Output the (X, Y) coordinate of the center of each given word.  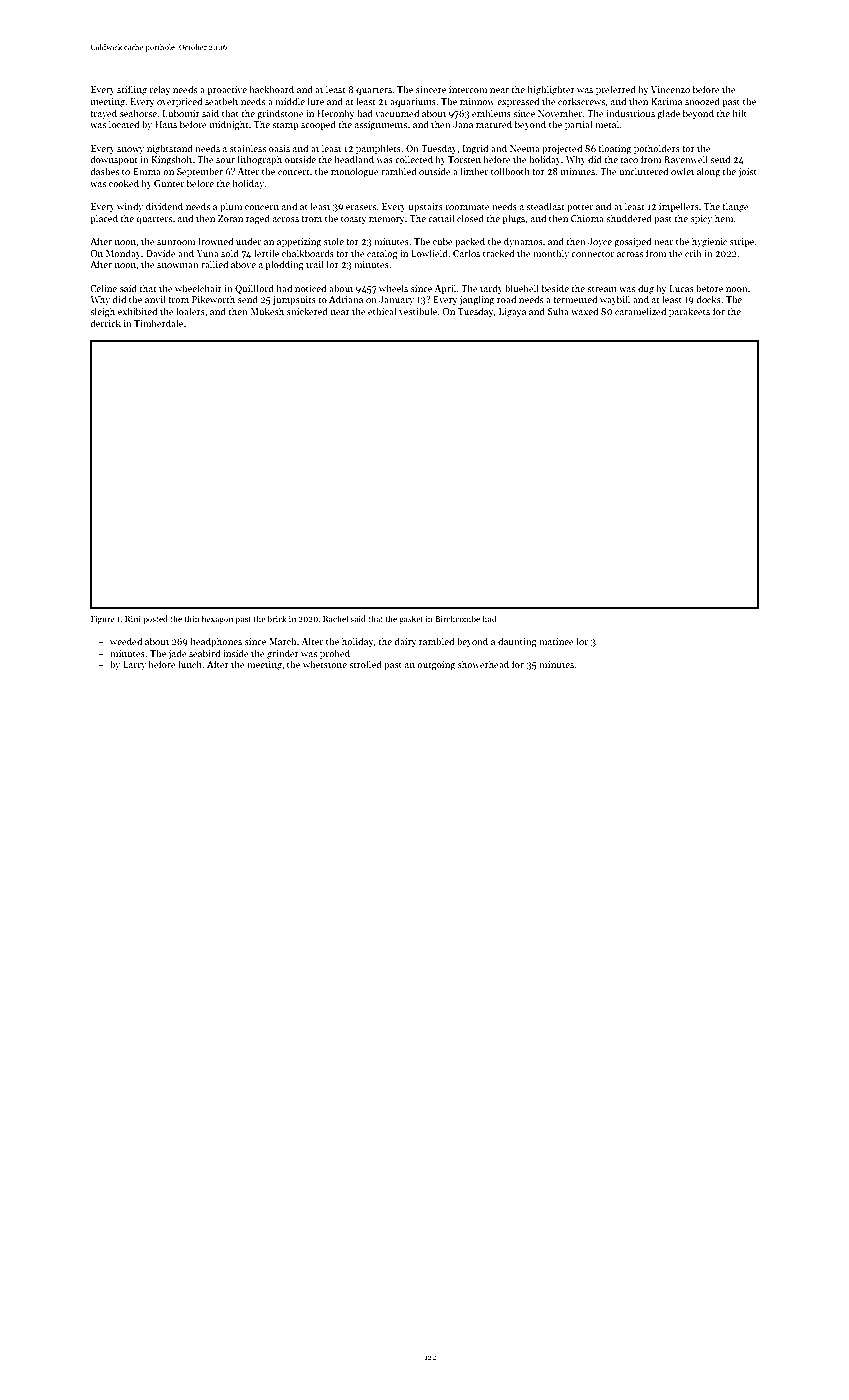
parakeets (689, 312)
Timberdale (158, 323)
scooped (318, 125)
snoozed (702, 101)
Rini (133, 619)
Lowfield (429, 253)
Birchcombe (457, 618)
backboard (271, 89)
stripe (742, 242)
